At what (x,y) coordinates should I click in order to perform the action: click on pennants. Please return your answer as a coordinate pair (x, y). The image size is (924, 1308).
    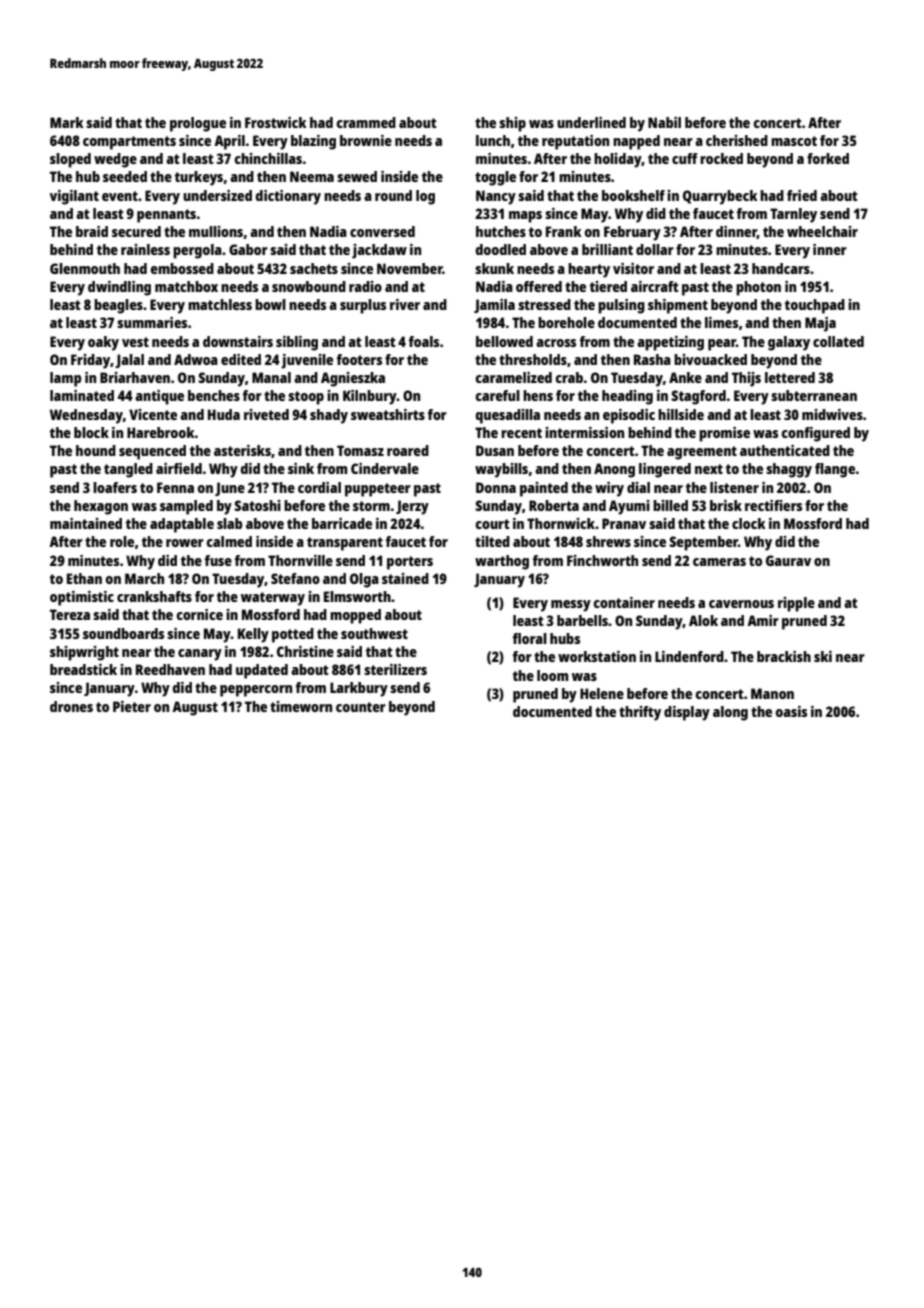
    Looking at the image, I should click on (166, 216).
